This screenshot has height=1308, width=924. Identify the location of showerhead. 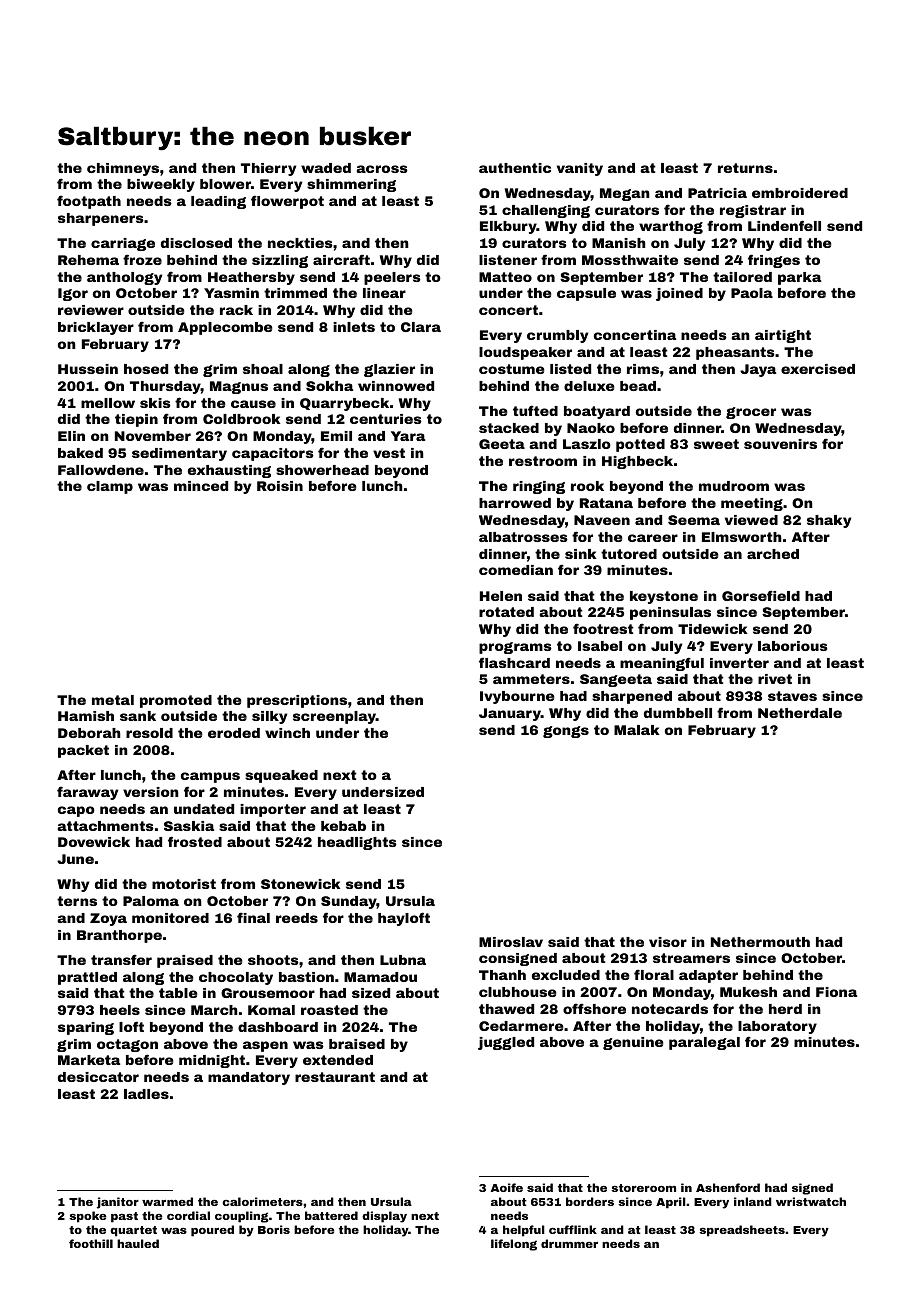
(322, 470).
